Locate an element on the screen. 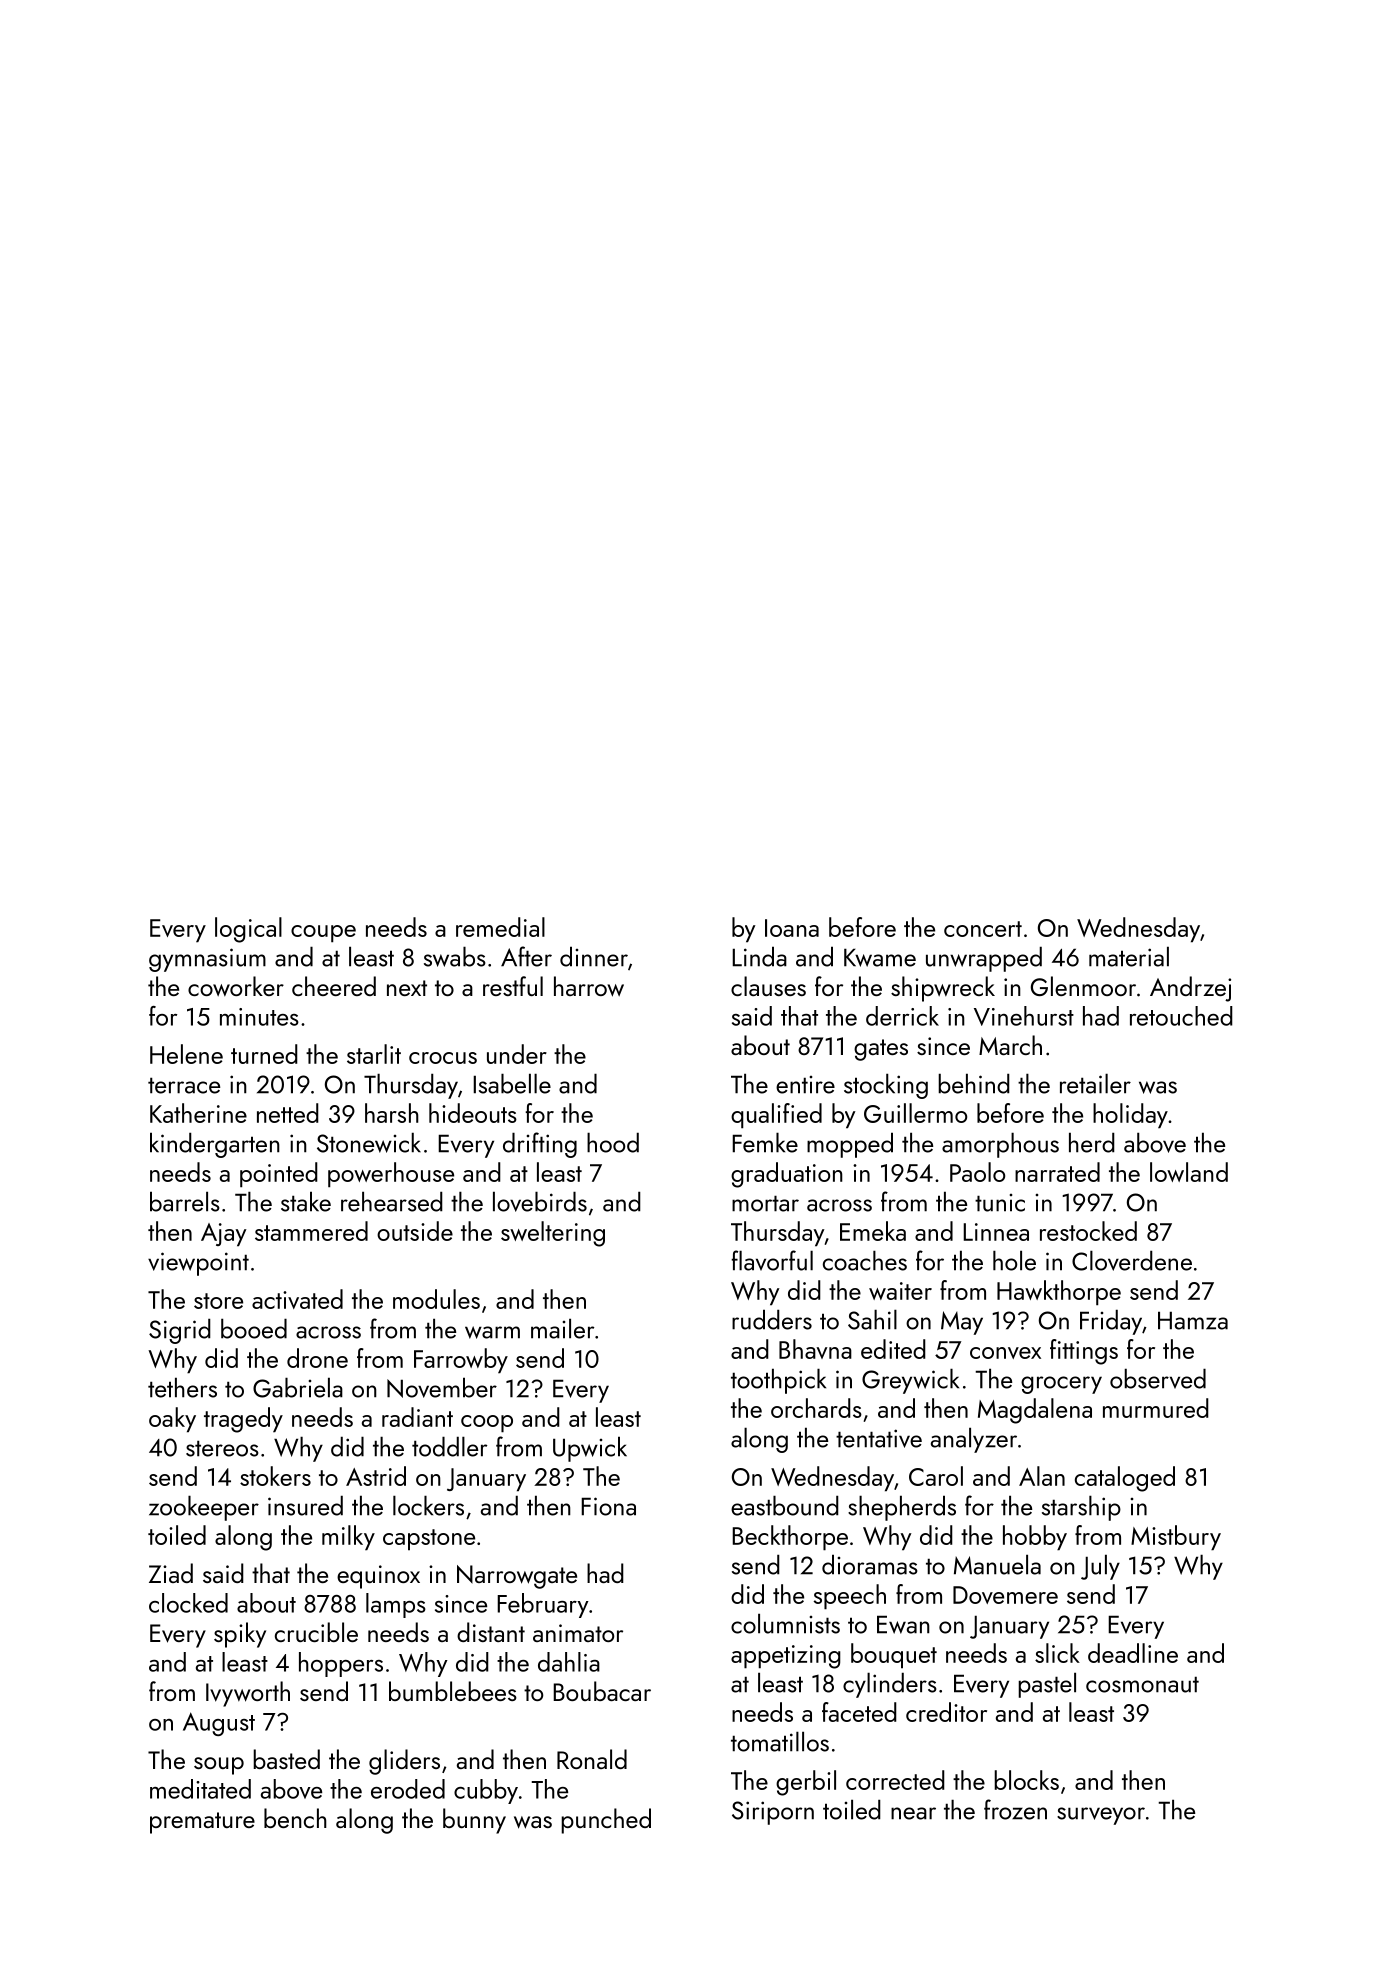  July is located at coordinates (1100, 1567).
